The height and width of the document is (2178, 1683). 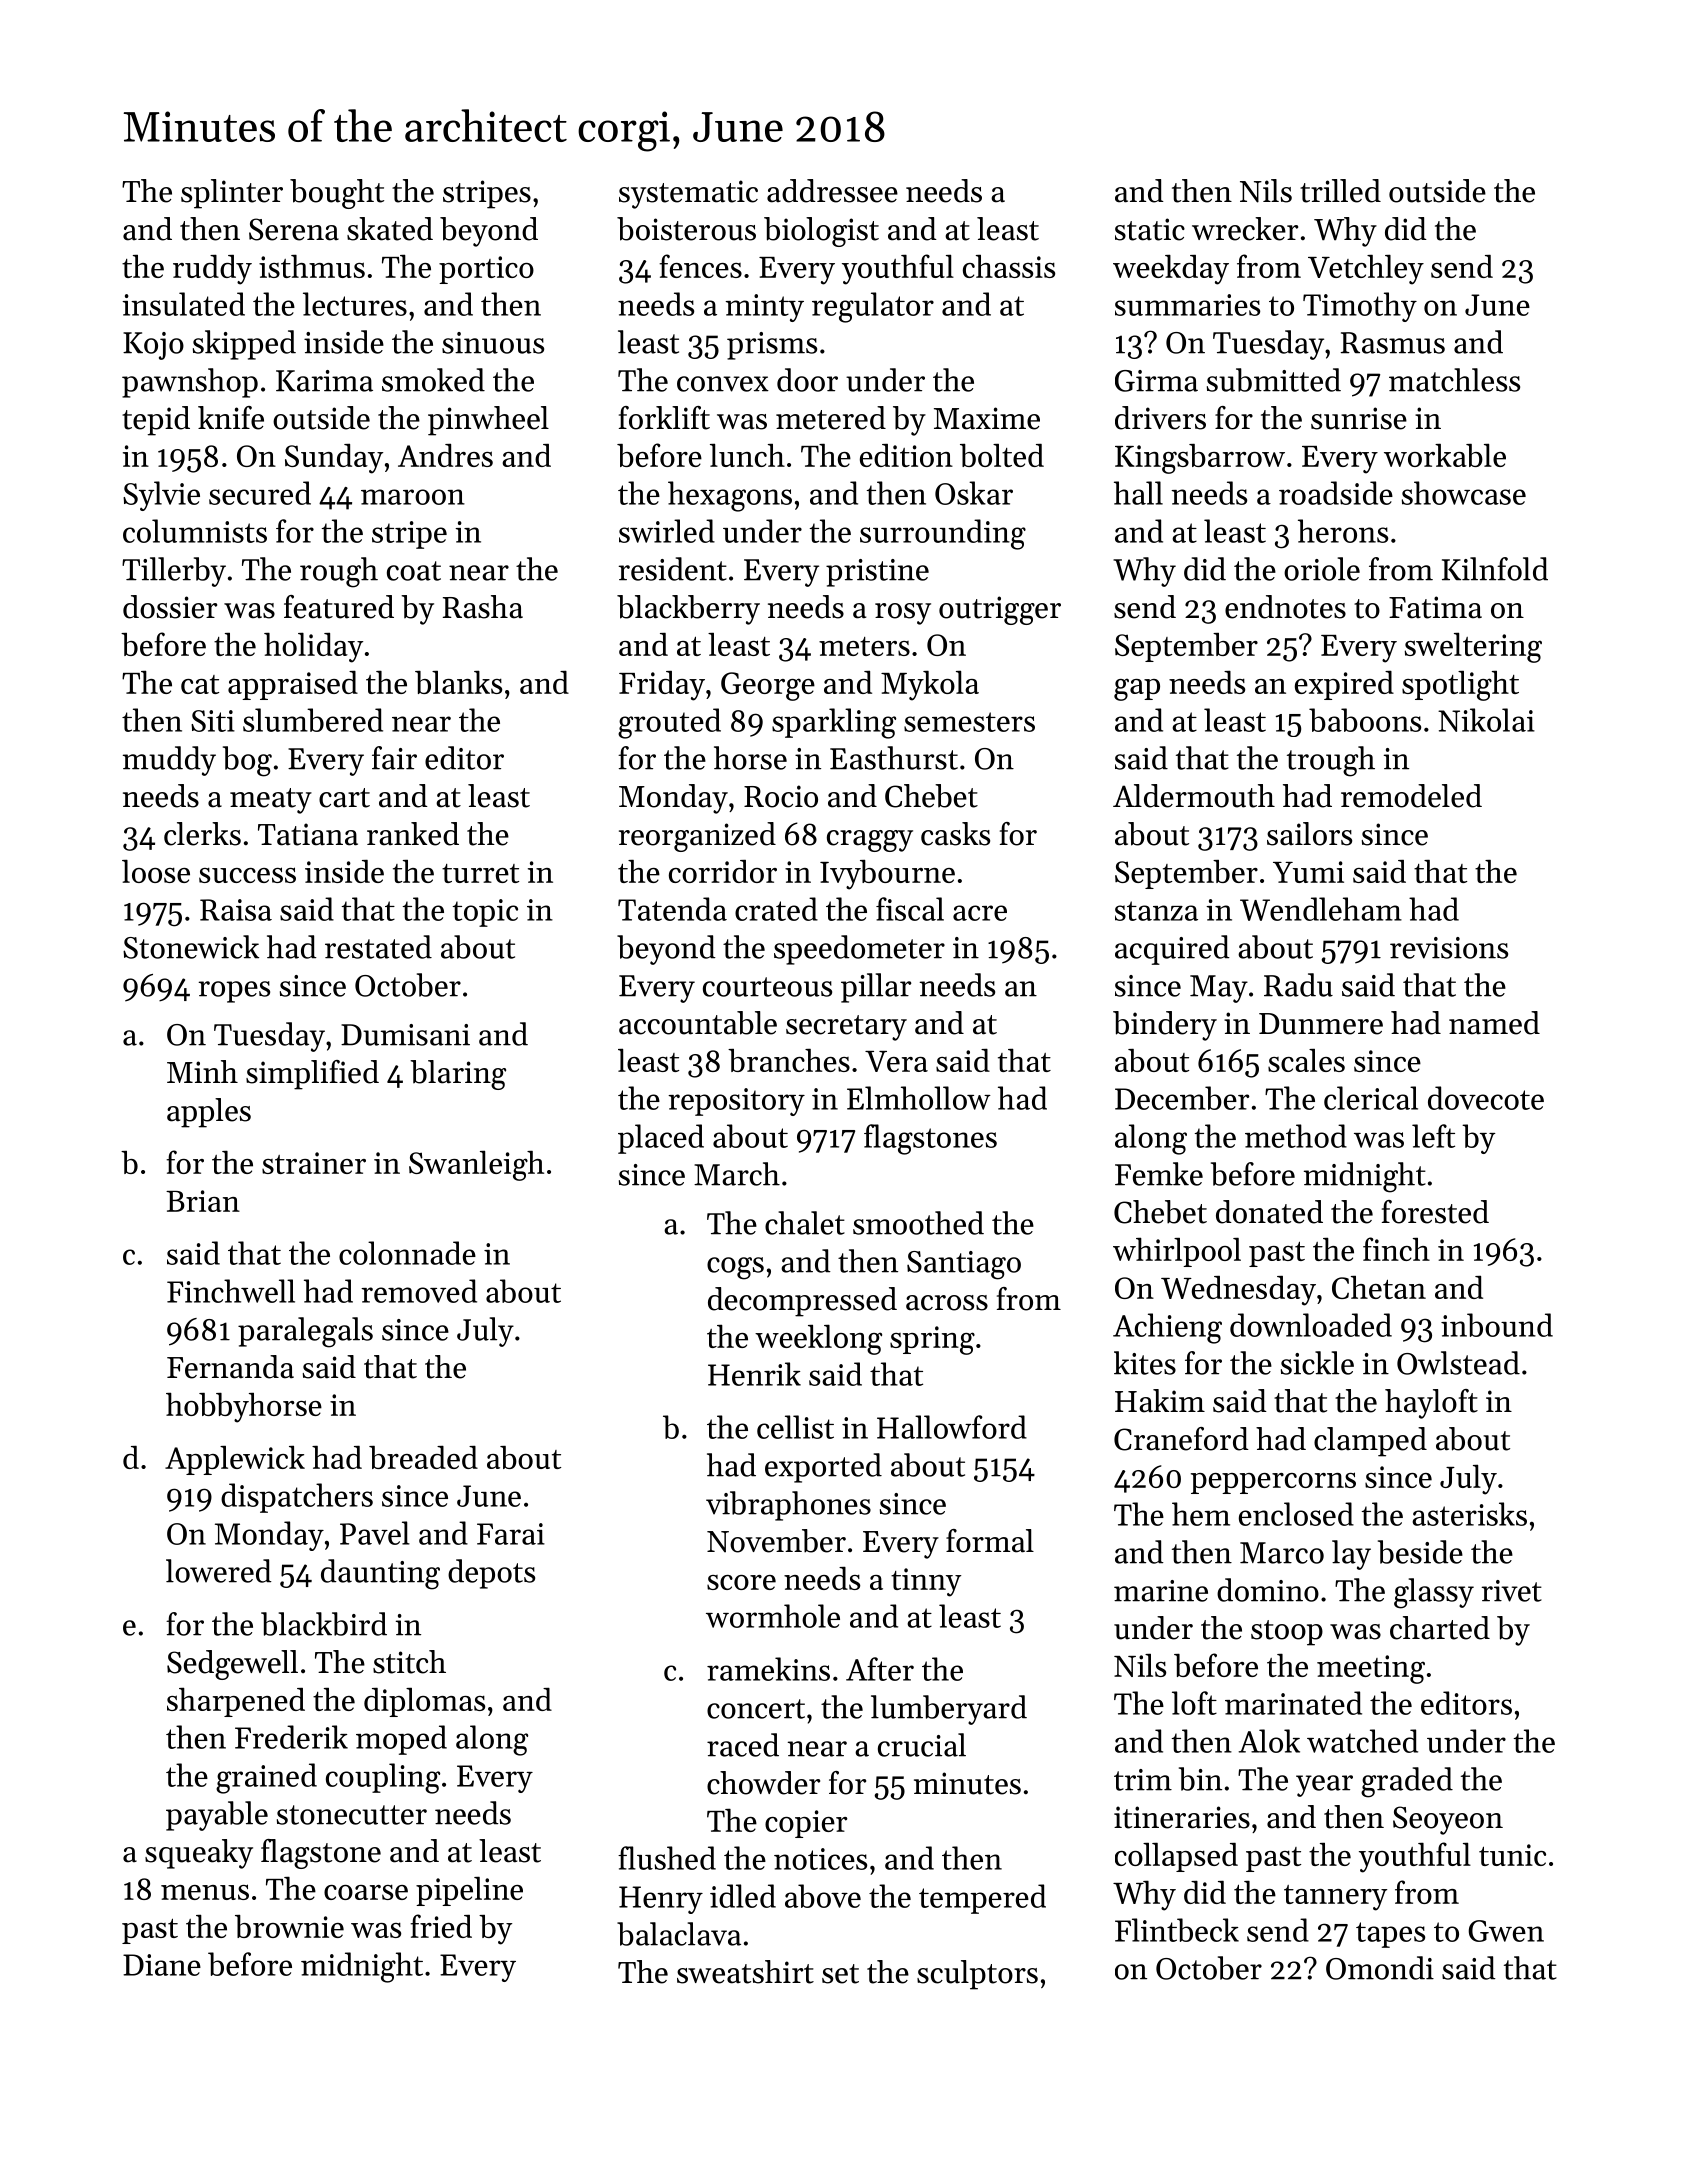 What do you see at coordinates (1469, 1514) in the document?
I see `asterisks` at bounding box center [1469, 1514].
